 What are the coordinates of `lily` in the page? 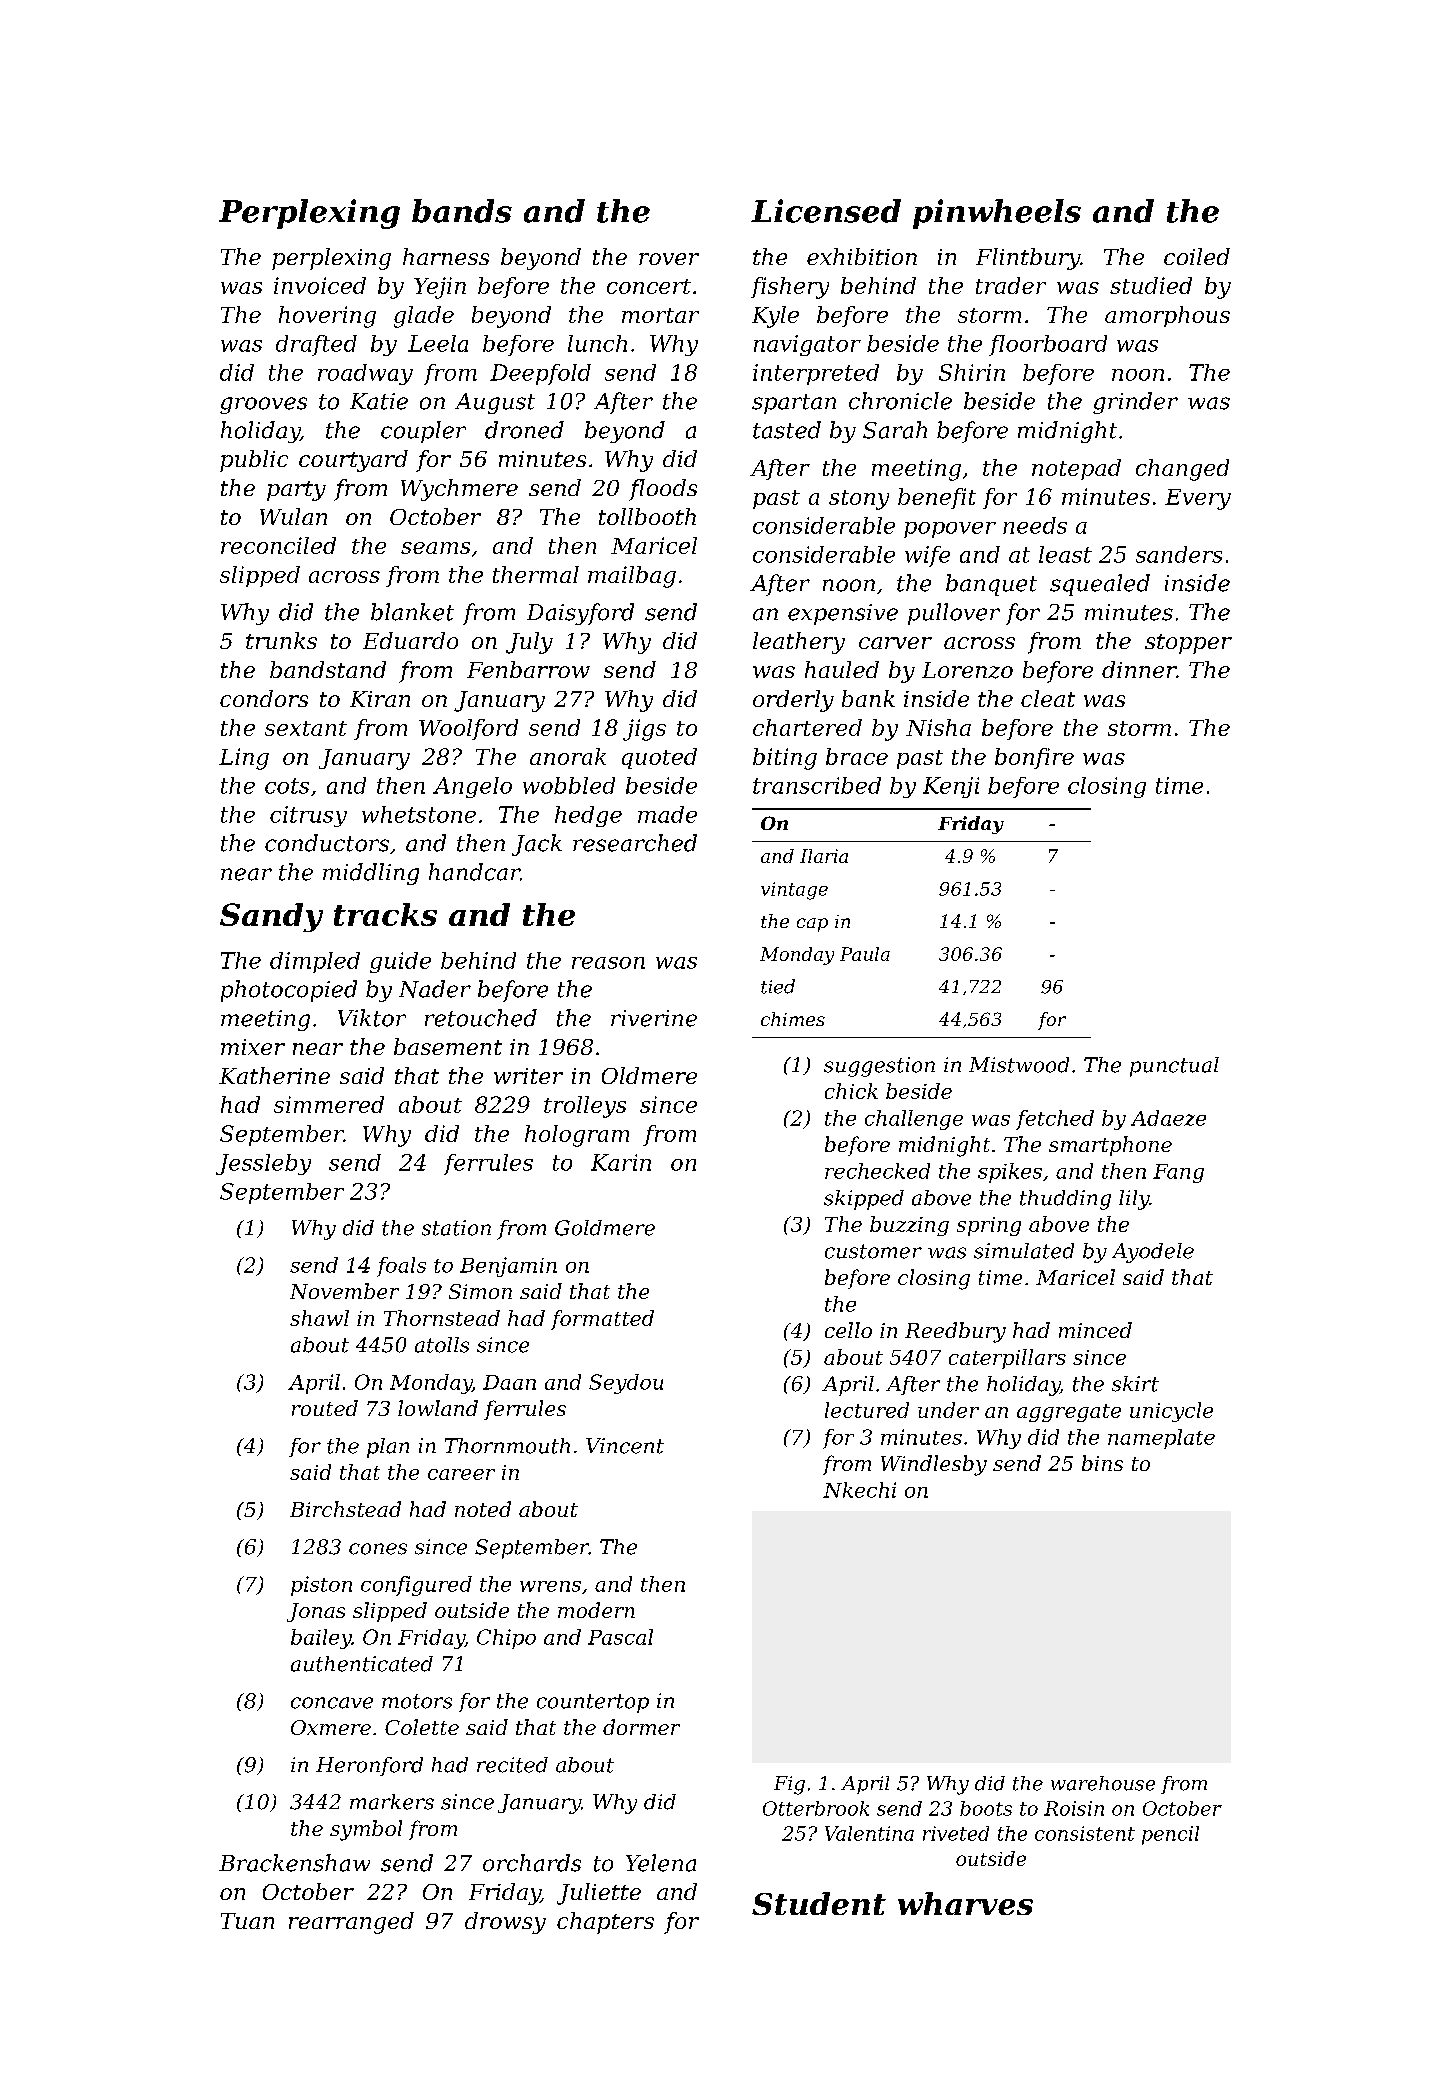 It's located at (1134, 1200).
